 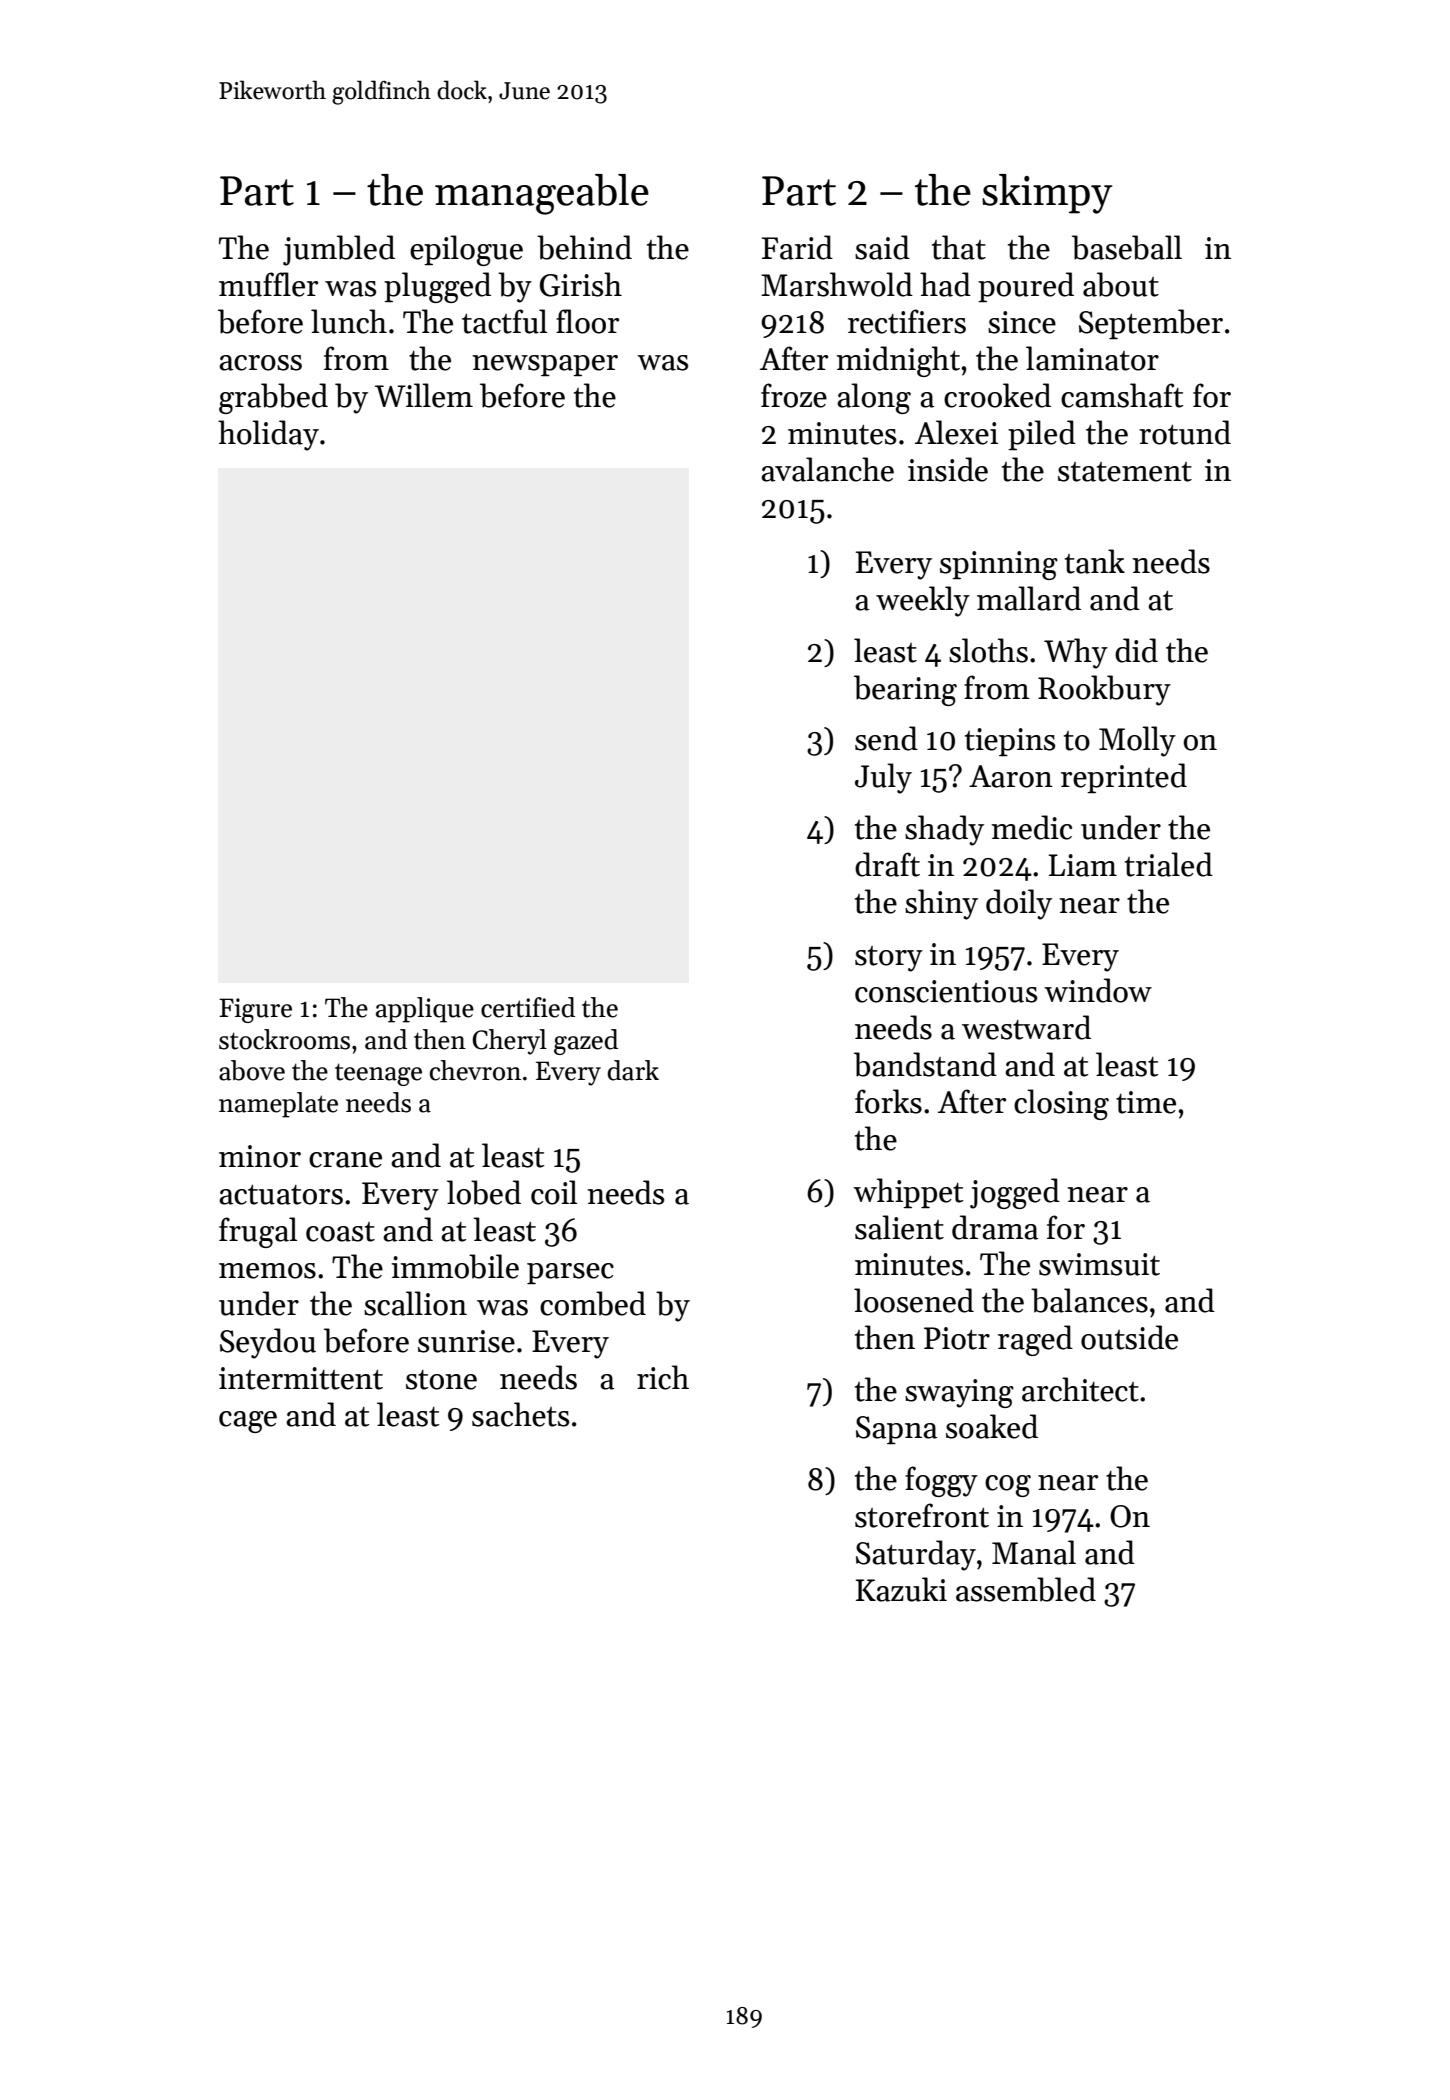 I want to click on window, so click(x=1098, y=990).
